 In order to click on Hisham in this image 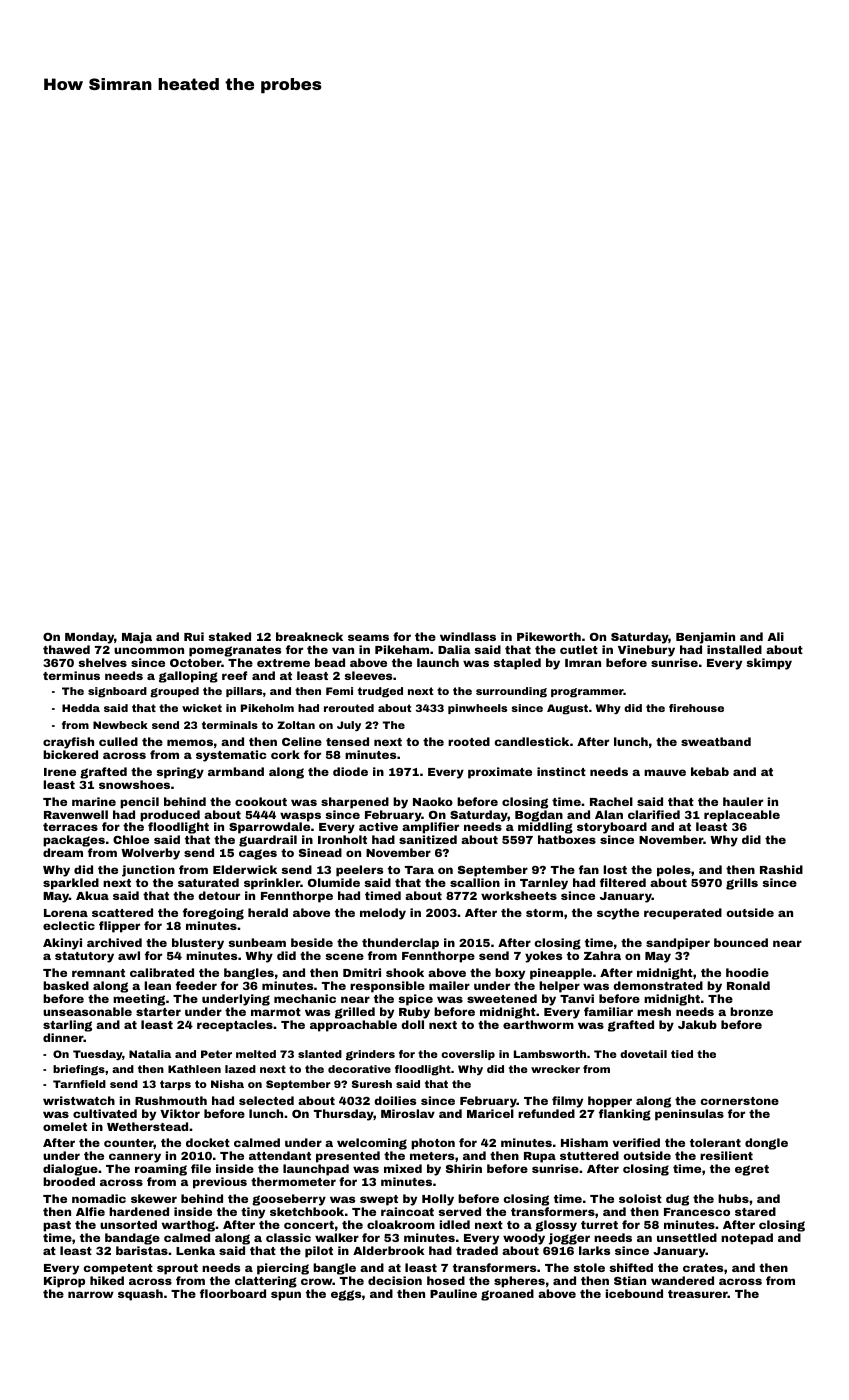, I will do `click(584, 1142)`.
